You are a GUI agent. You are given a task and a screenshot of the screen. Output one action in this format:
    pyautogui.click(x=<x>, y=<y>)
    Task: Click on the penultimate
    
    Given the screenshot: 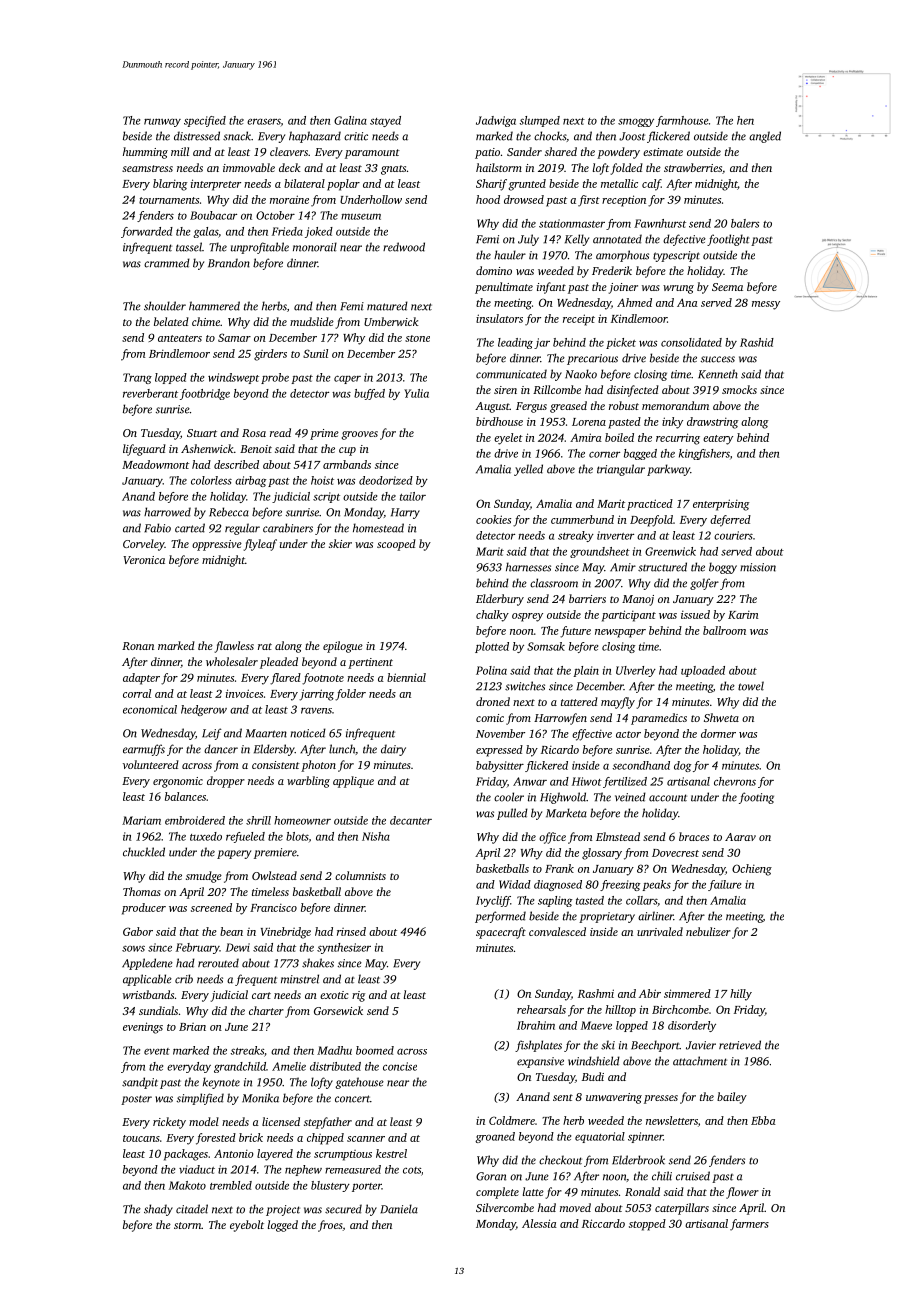 What is the action you would take?
    pyautogui.click(x=504, y=288)
